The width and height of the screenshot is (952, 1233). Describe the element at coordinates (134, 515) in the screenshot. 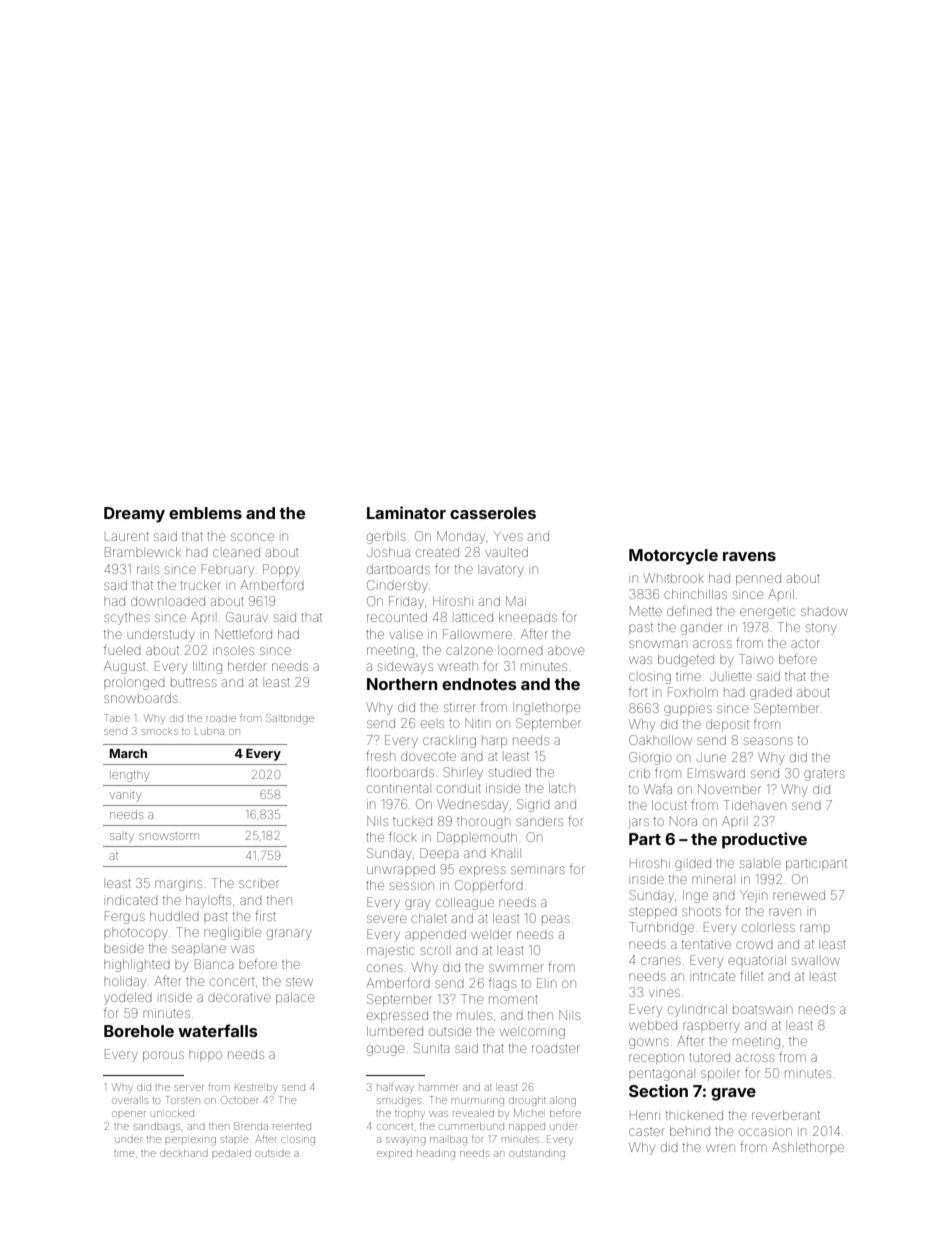

I see `Dreamy` at that location.
